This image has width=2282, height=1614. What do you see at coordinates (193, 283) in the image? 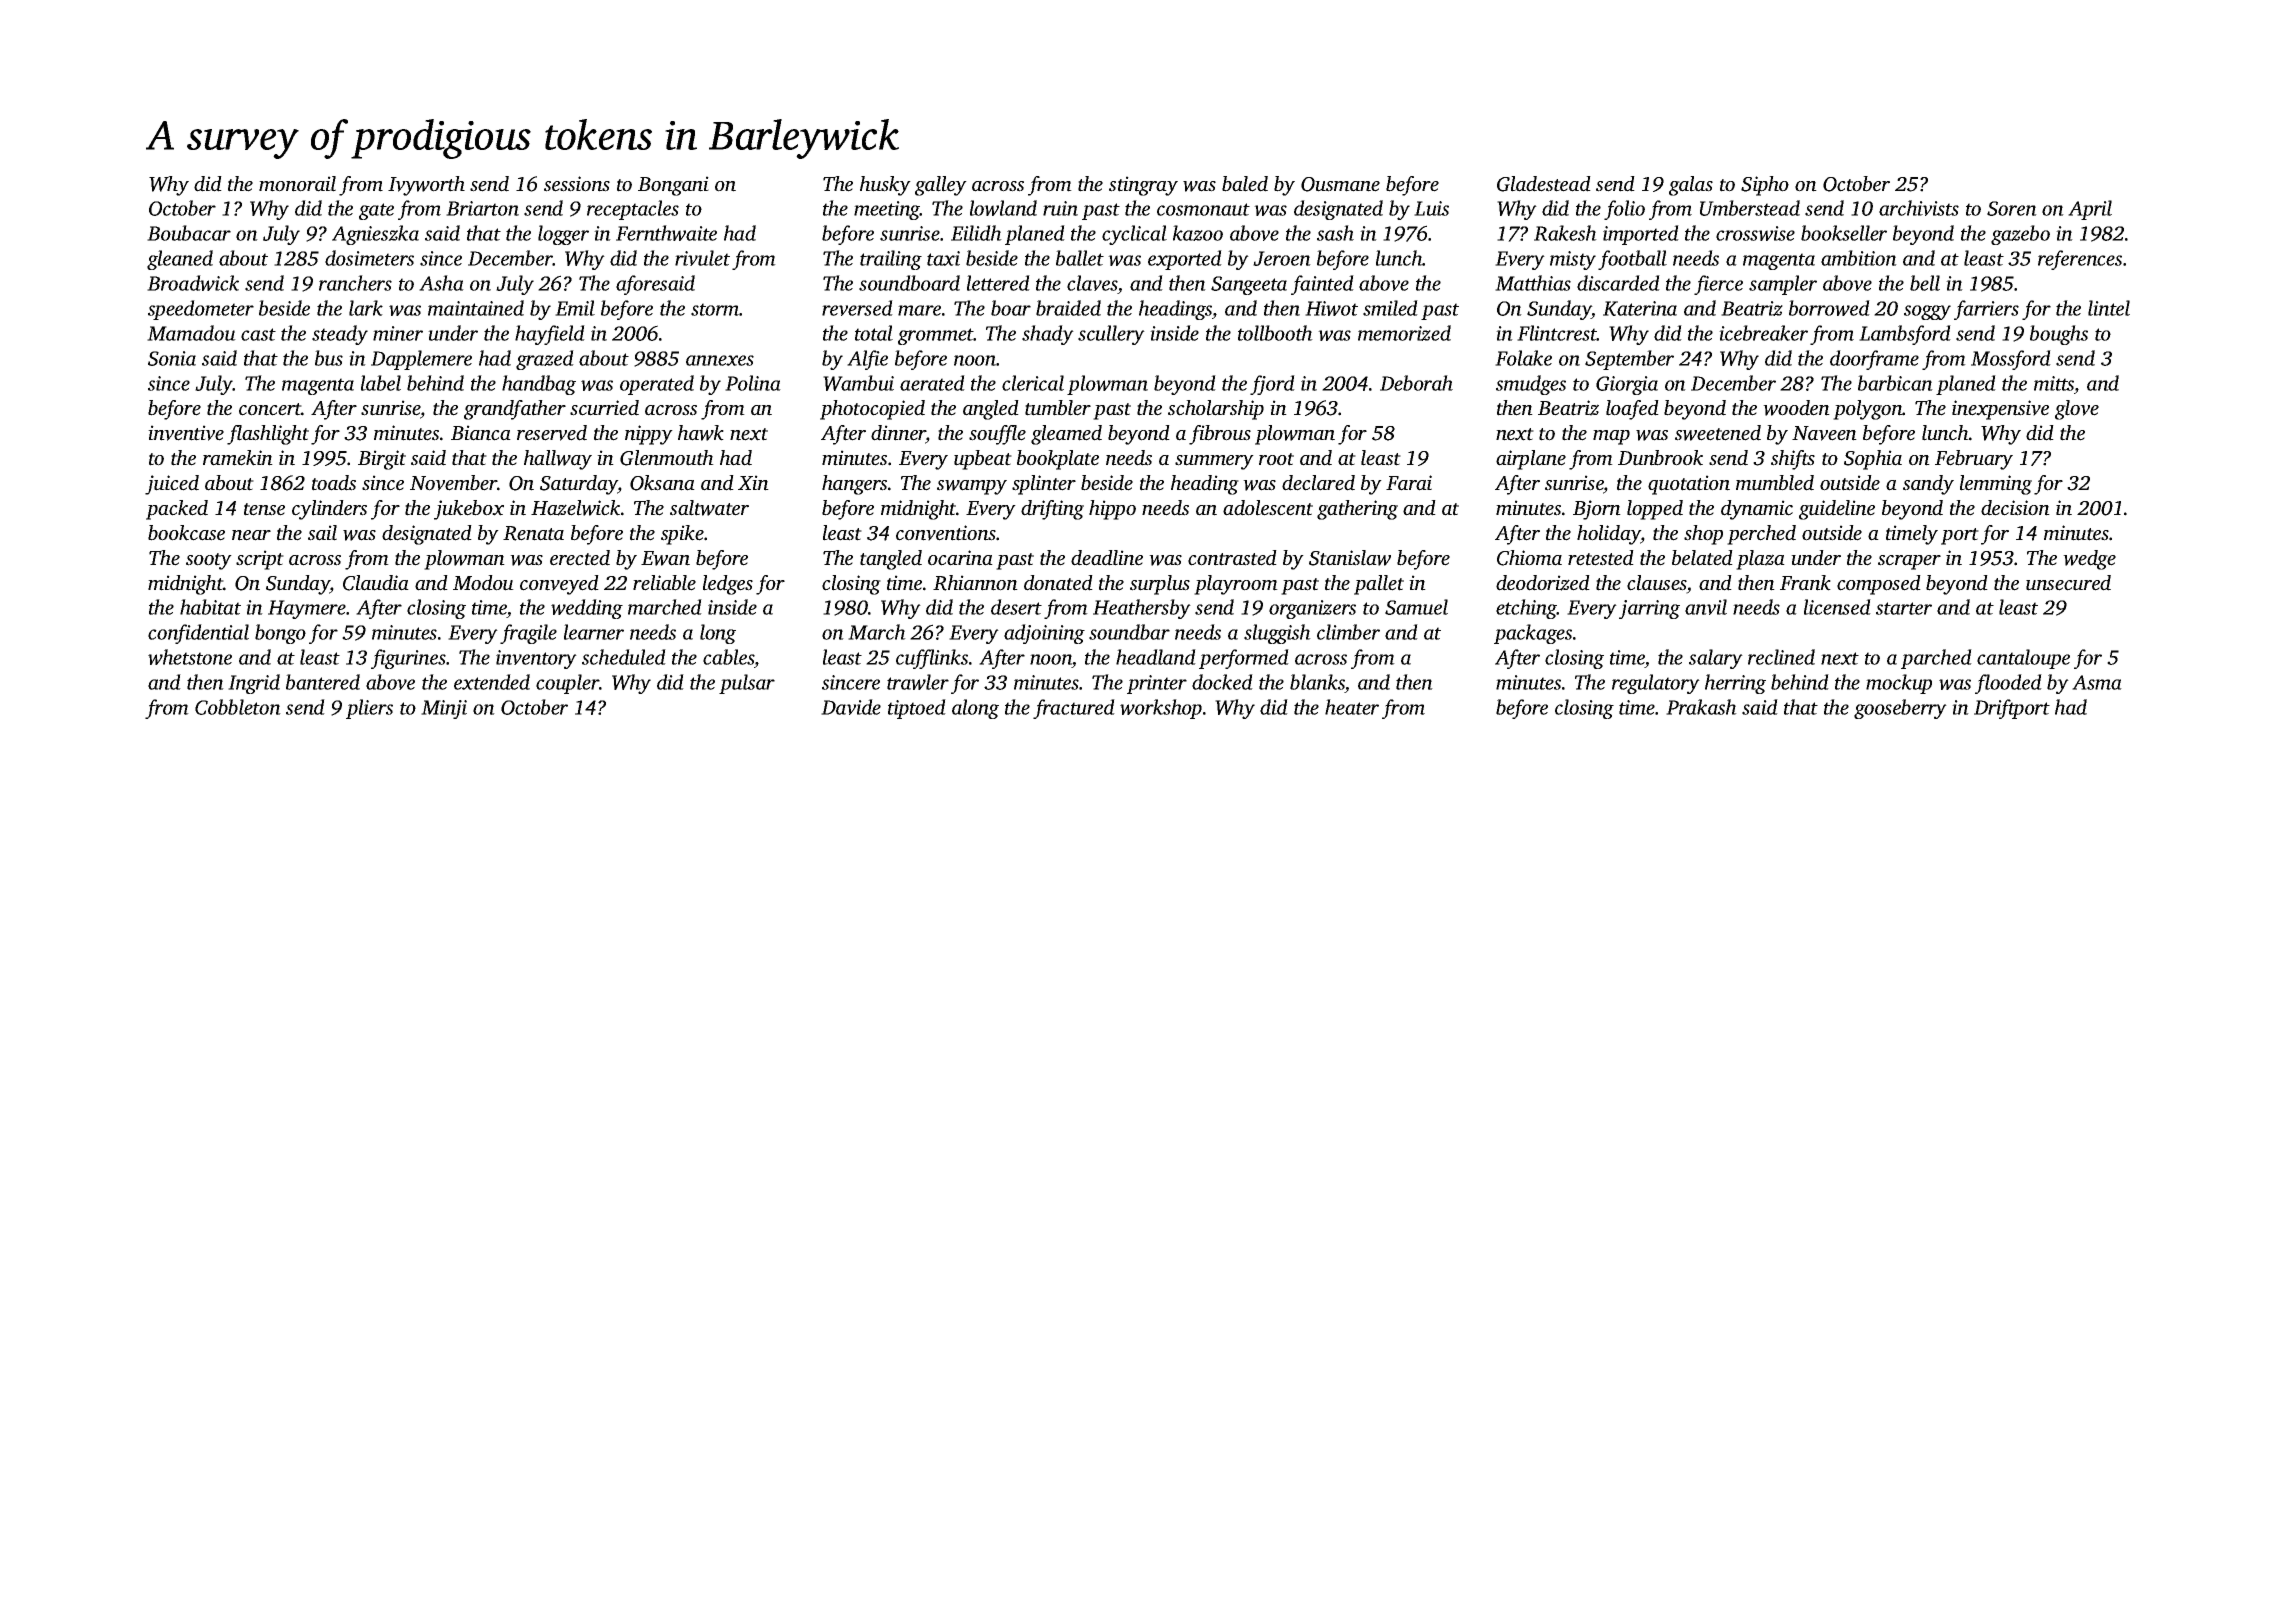
I see `Broadwick` at bounding box center [193, 283].
